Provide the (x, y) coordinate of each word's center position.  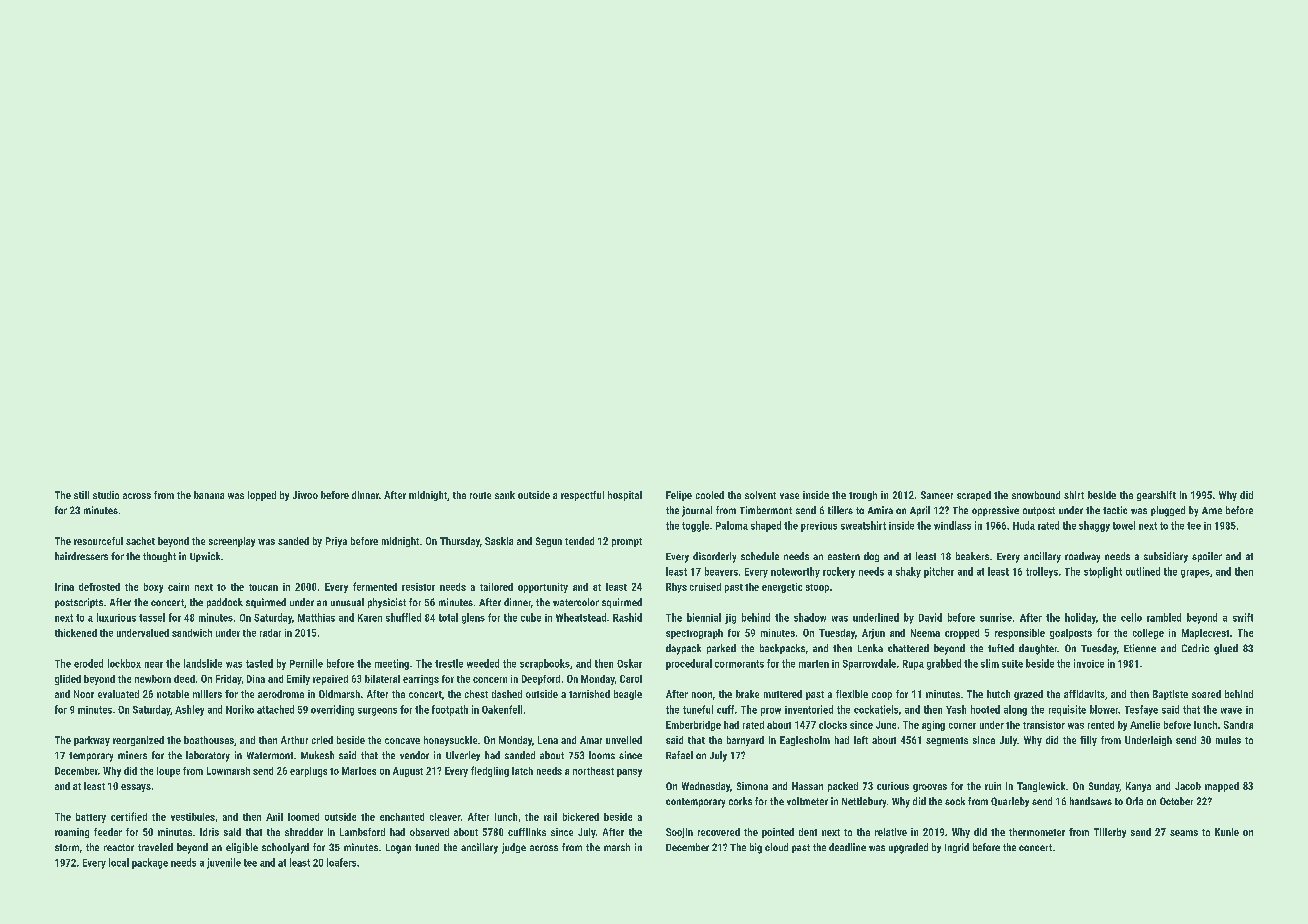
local (119, 862)
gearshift (1156, 496)
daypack (683, 649)
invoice (1089, 663)
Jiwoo (305, 495)
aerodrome (281, 694)
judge (514, 848)
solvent (760, 495)
